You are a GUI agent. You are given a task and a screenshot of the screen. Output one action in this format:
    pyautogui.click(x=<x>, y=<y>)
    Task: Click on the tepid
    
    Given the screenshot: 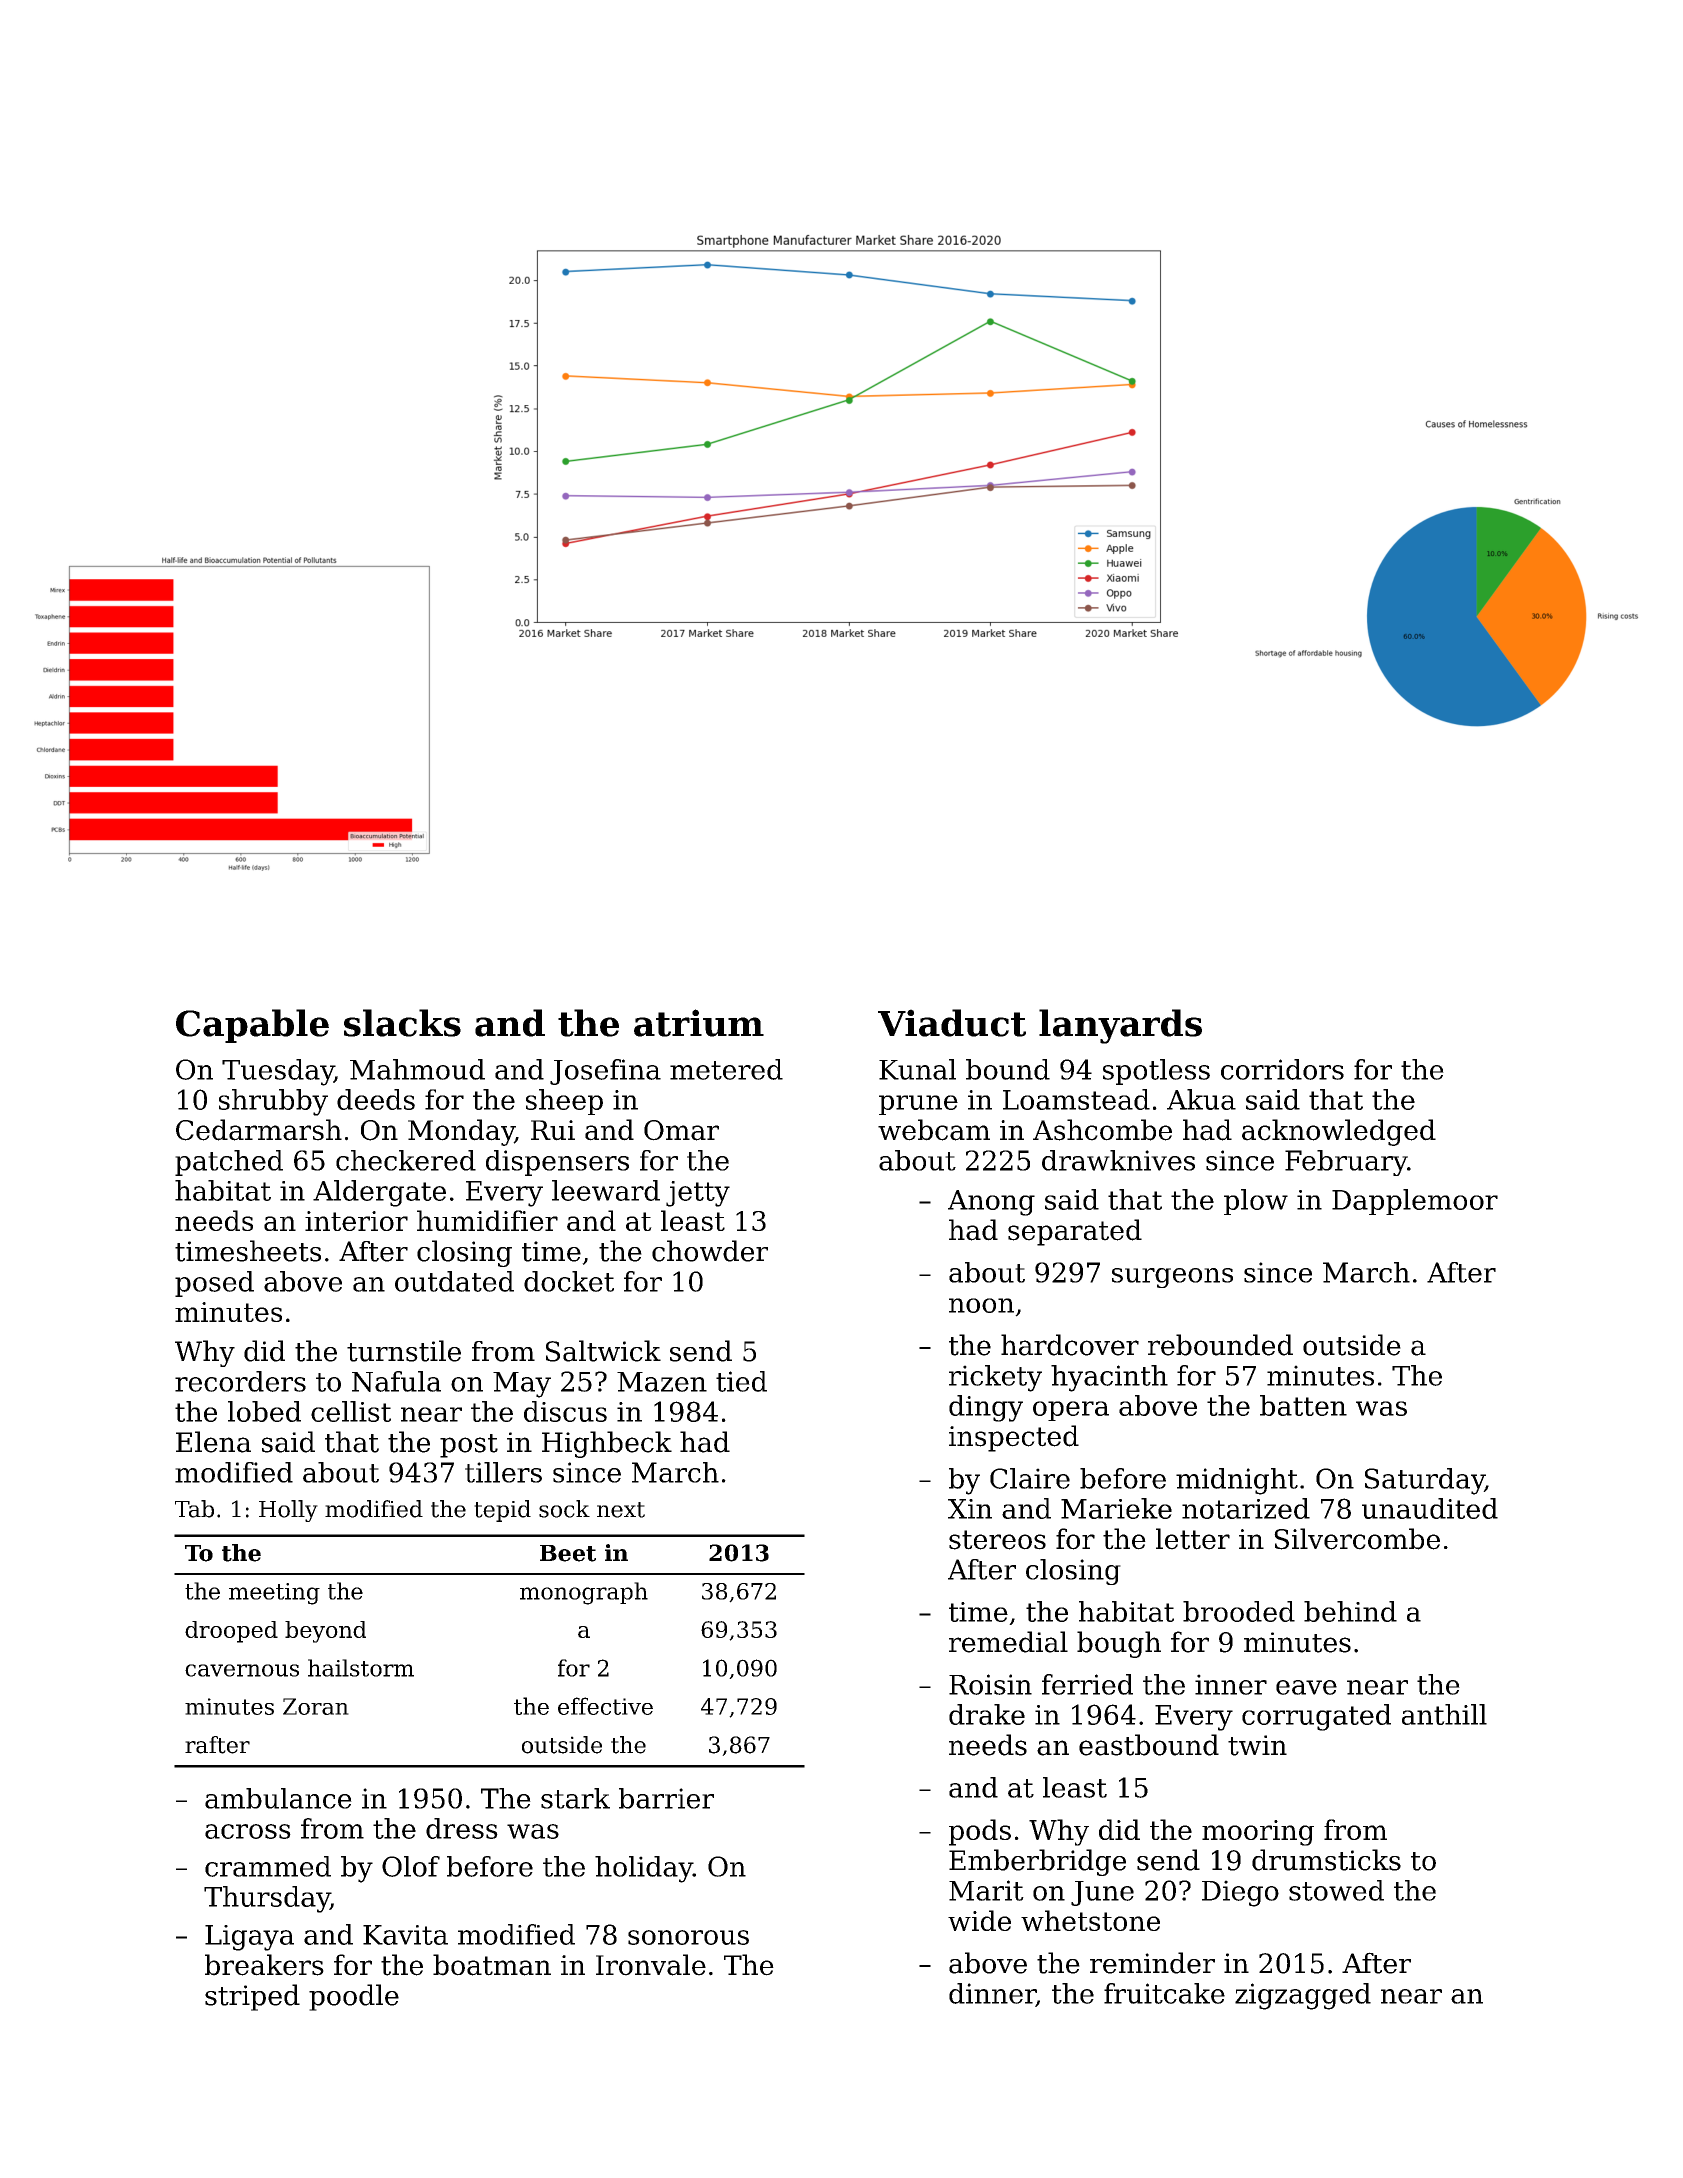 What is the action you would take?
    pyautogui.click(x=502, y=1511)
